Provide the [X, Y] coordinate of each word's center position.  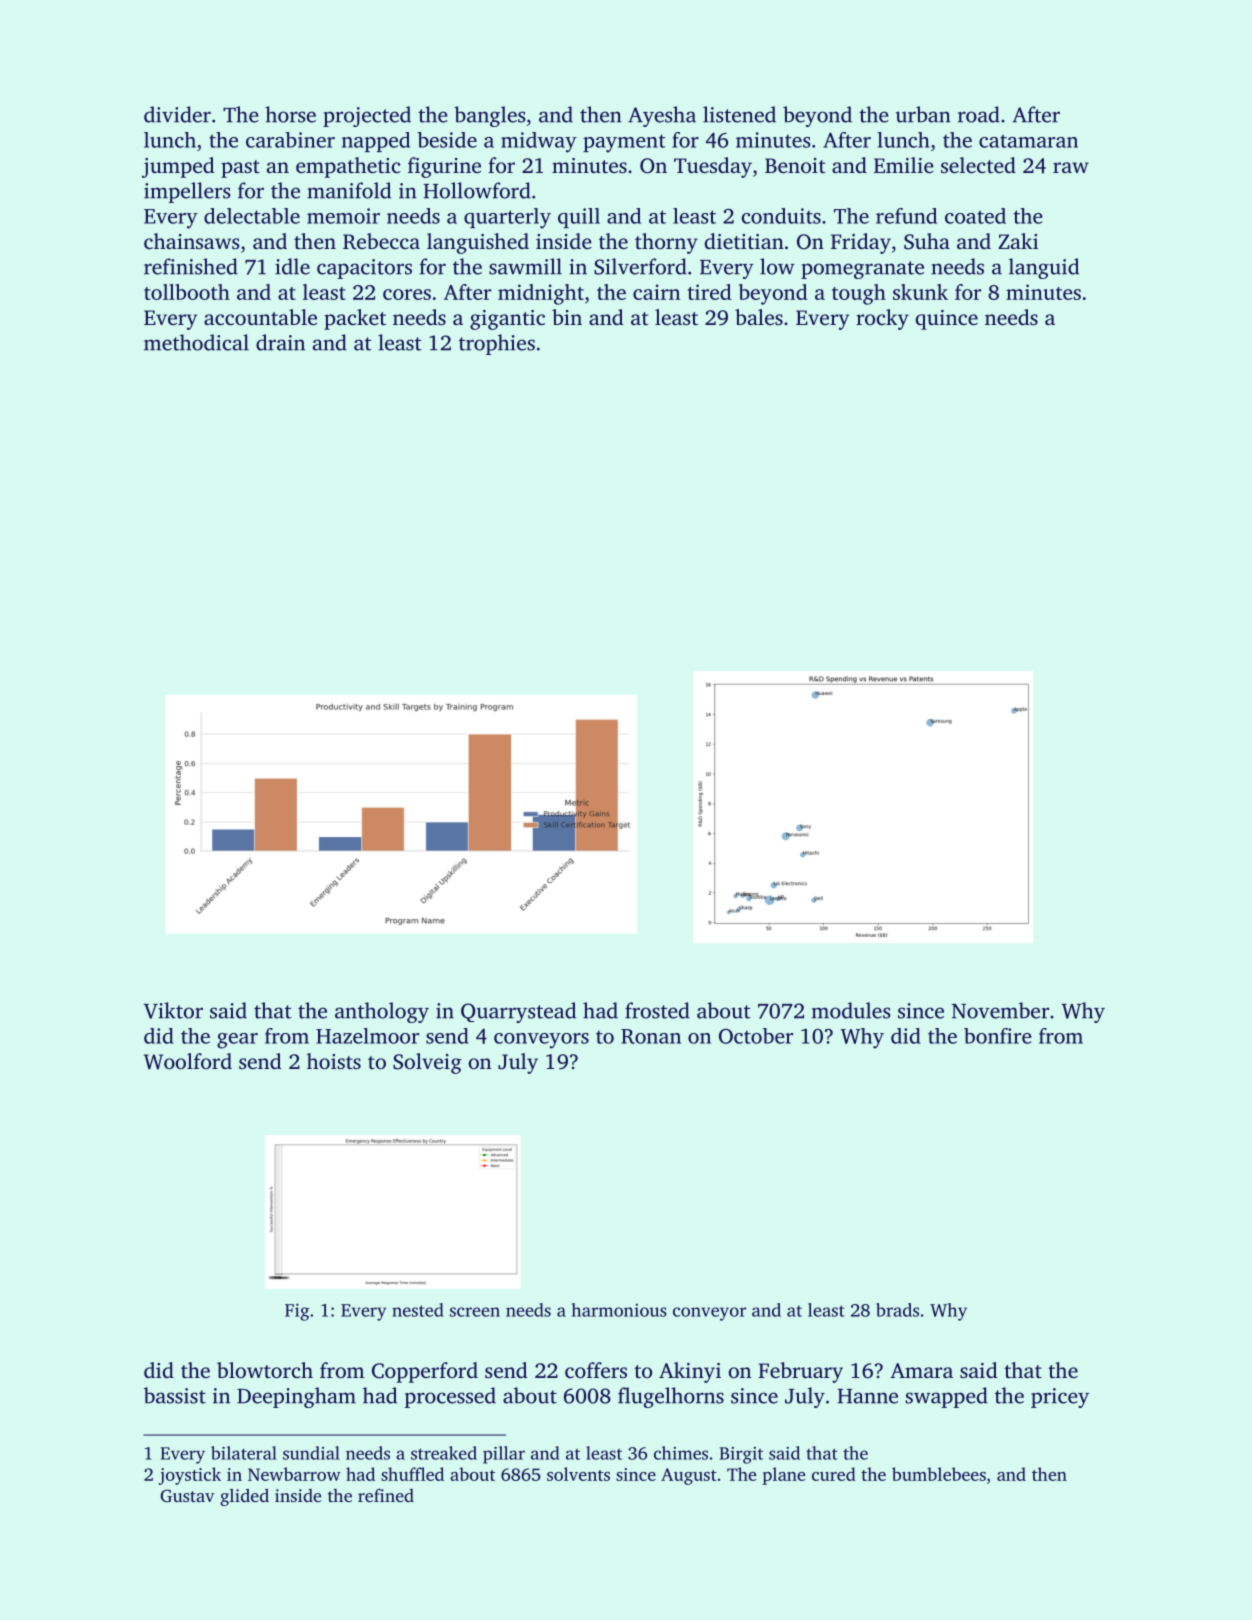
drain [280, 342]
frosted [657, 1010]
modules [851, 1010]
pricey [1060, 1398]
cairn [656, 292]
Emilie [904, 165]
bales [759, 317]
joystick [189, 1476]
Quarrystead [518, 1012]
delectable [252, 216]
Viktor [173, 1010]
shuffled [412, 1474]
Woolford [188, 1061]
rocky [882, 319]
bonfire [998, 1036]
